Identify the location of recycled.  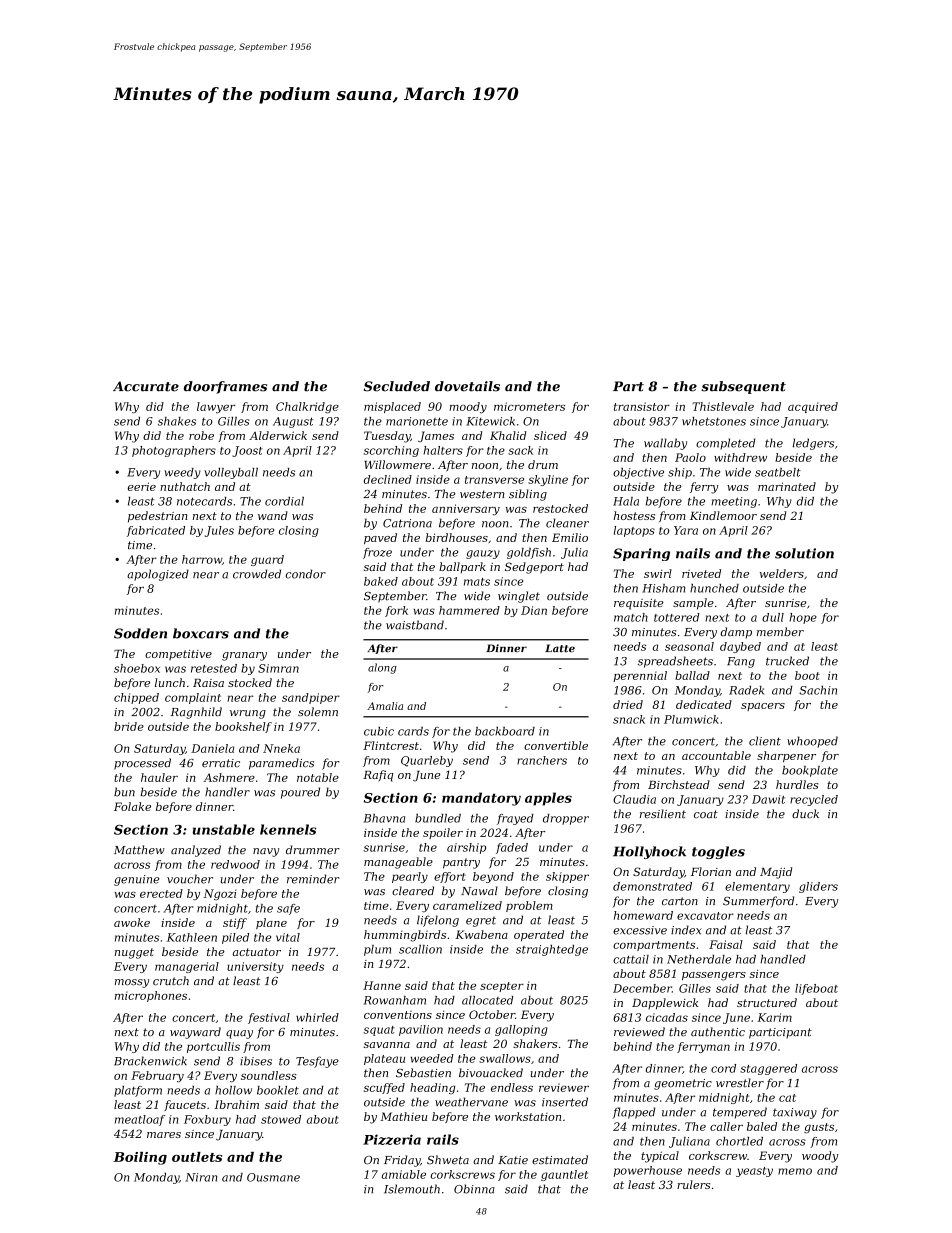
(814, 800).
